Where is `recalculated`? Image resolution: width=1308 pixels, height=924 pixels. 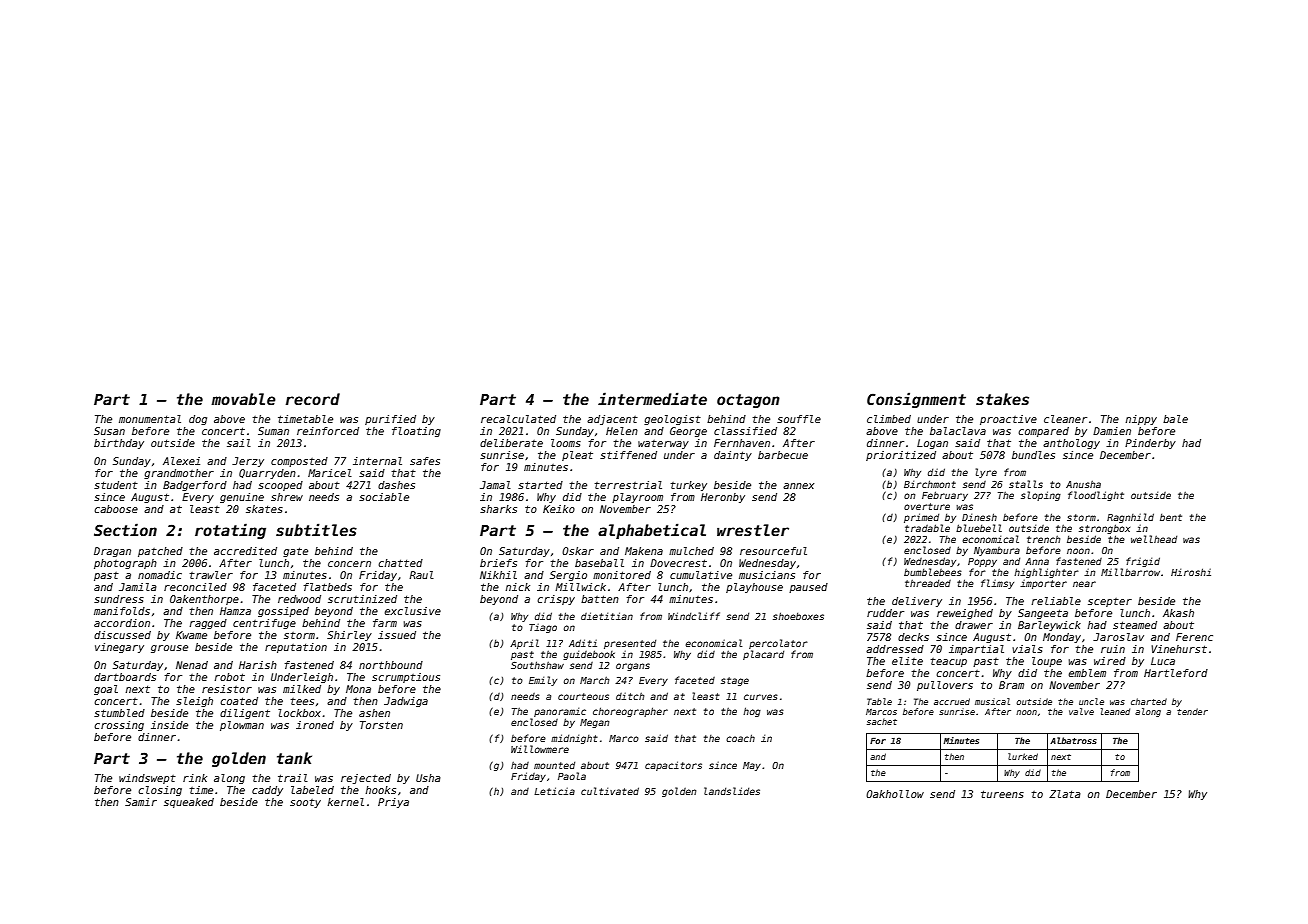 recalculated is located at coordinates (518, 419).
